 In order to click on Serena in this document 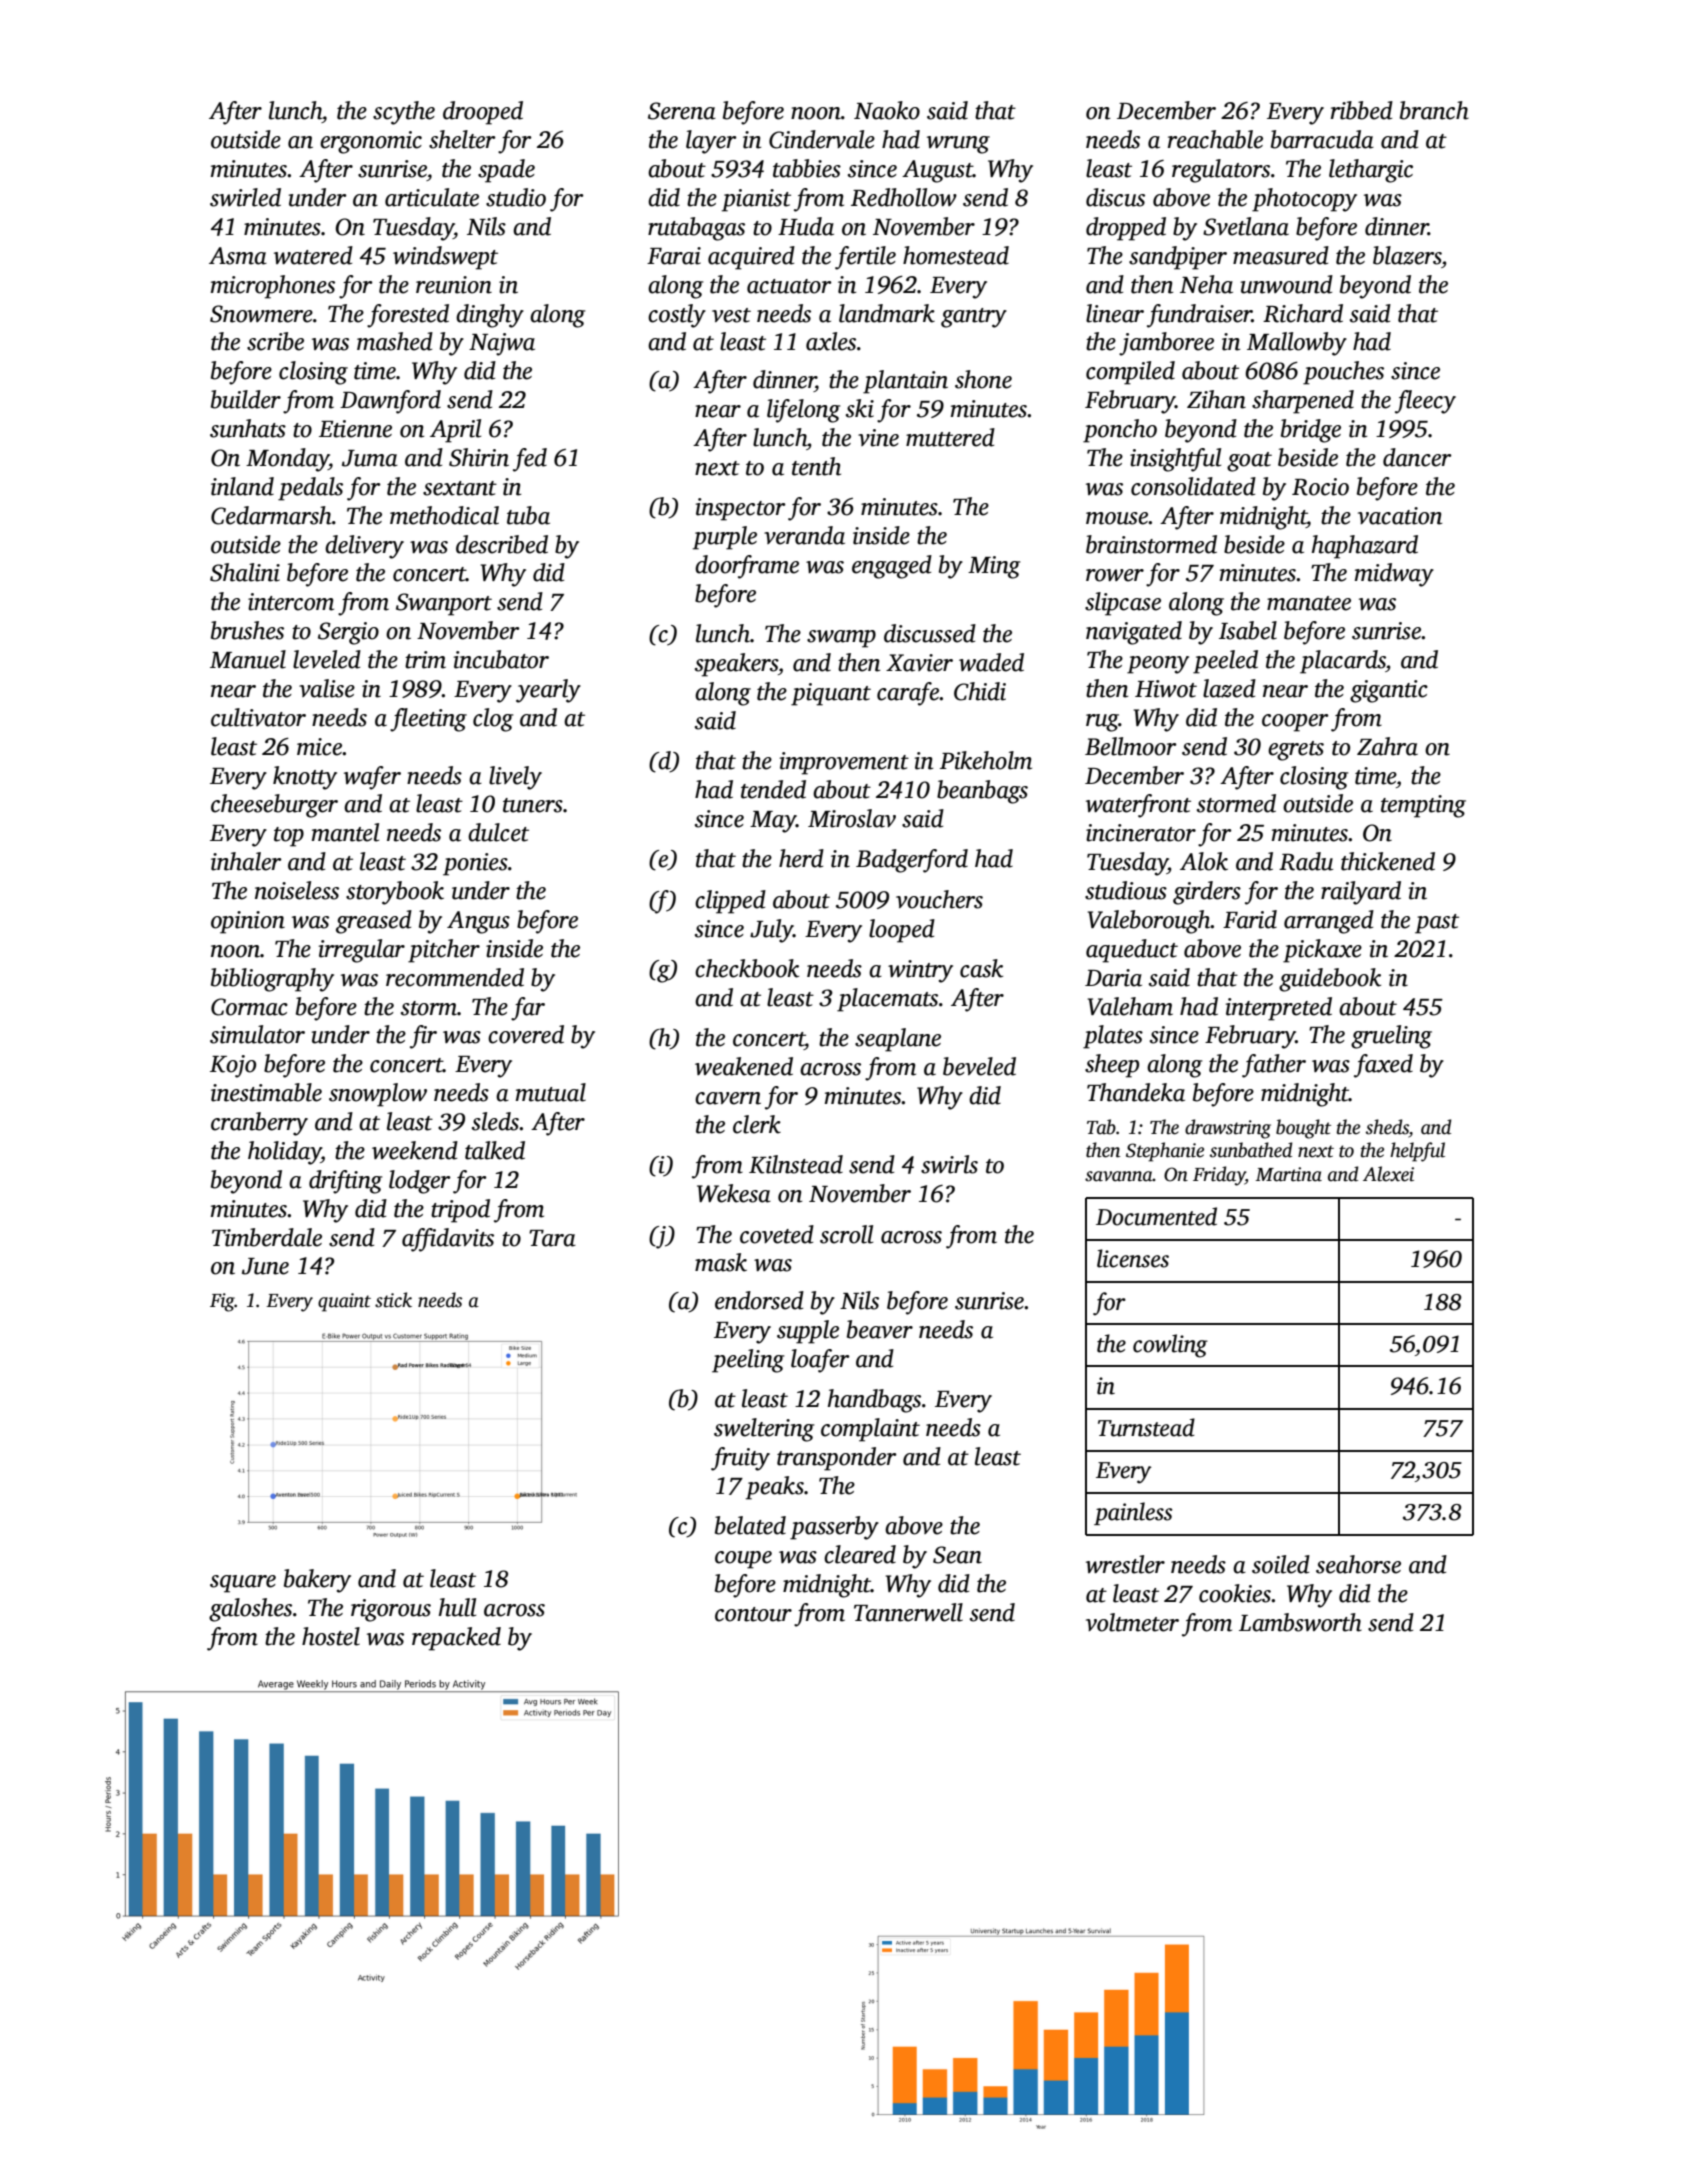, I will do `click(682, 111)`.
